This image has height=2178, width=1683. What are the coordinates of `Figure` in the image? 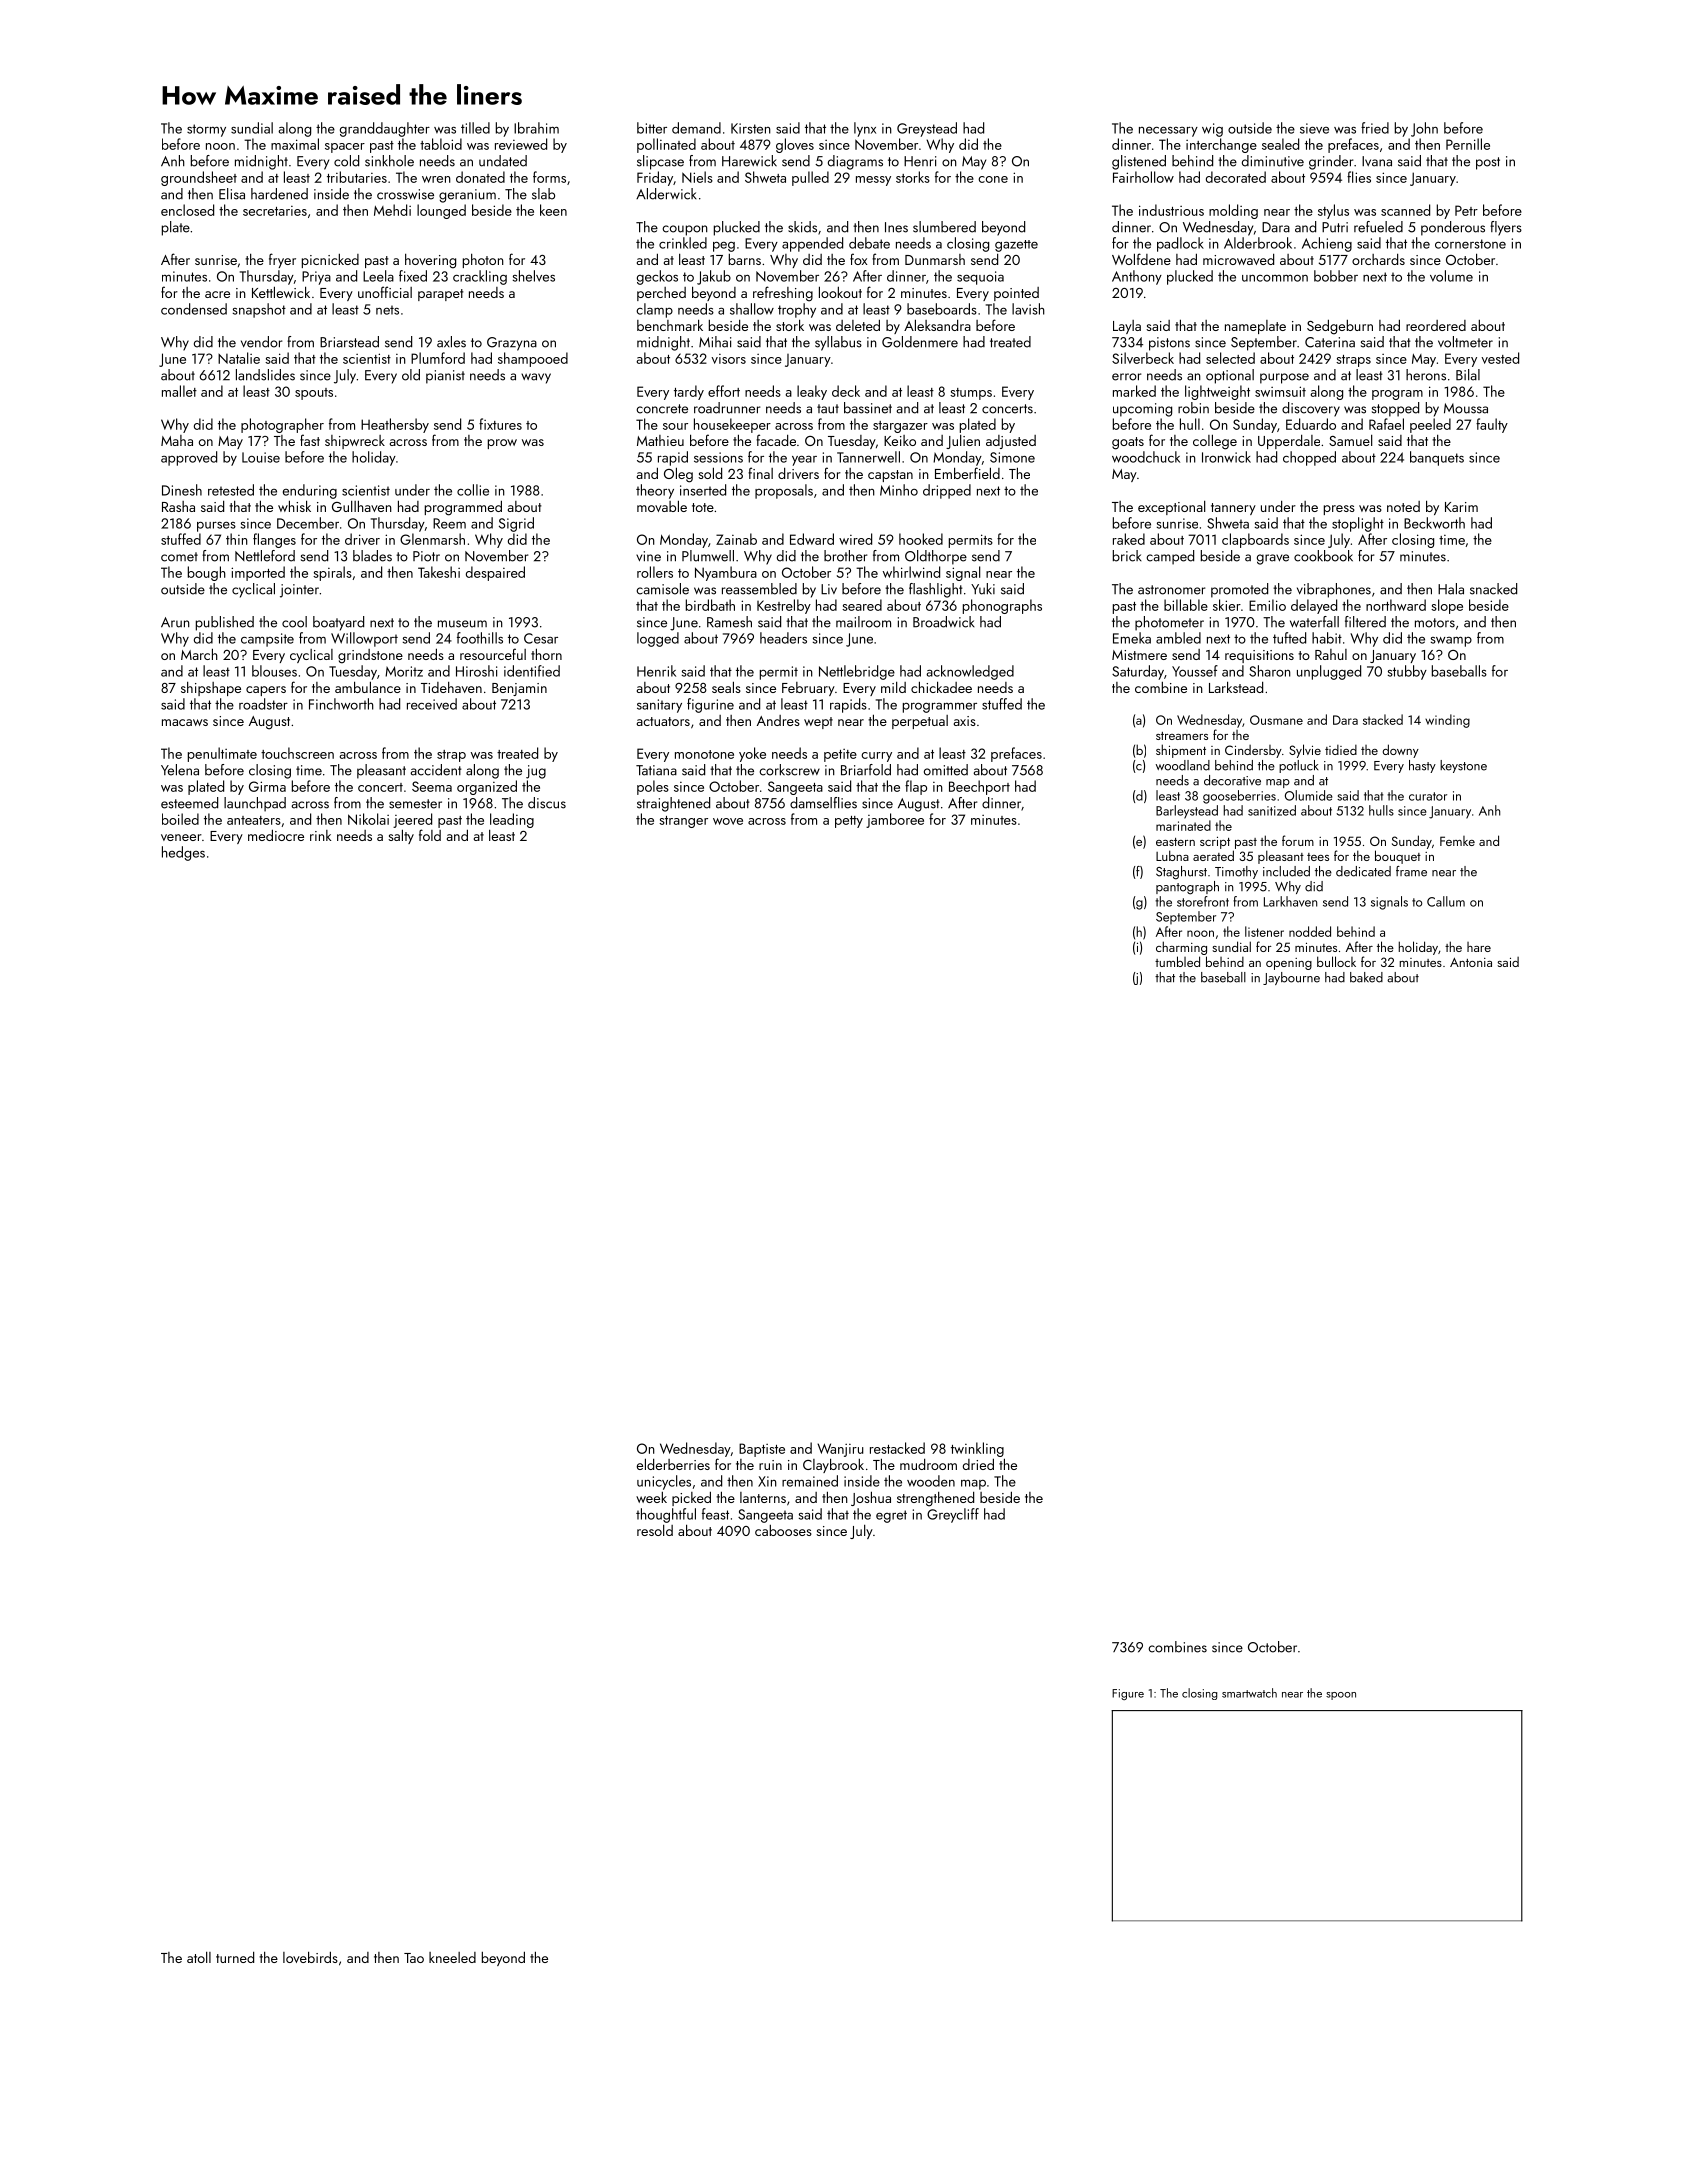 It's located at (1128, 1694).
